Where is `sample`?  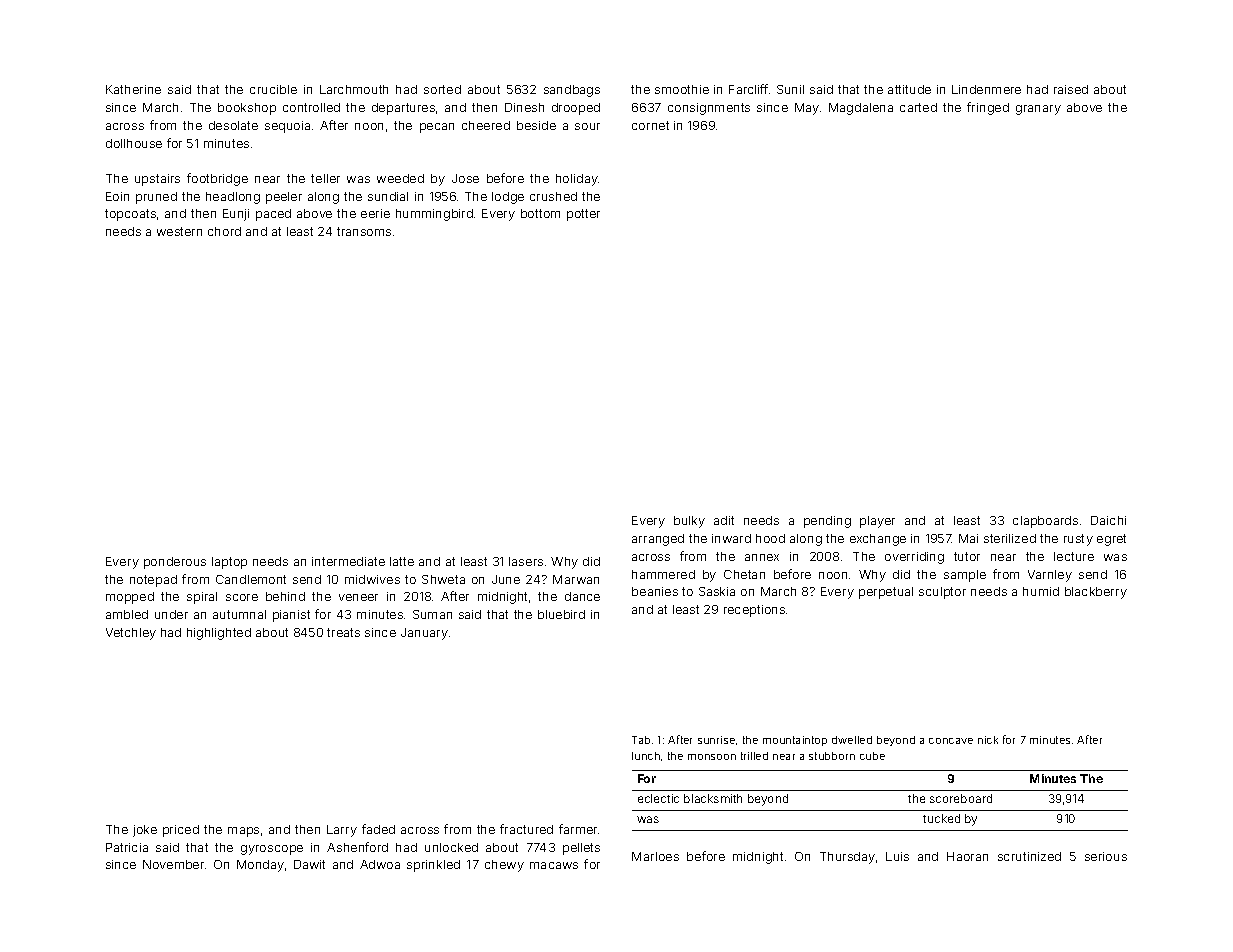 sample is located at coordinates (965, 576).
